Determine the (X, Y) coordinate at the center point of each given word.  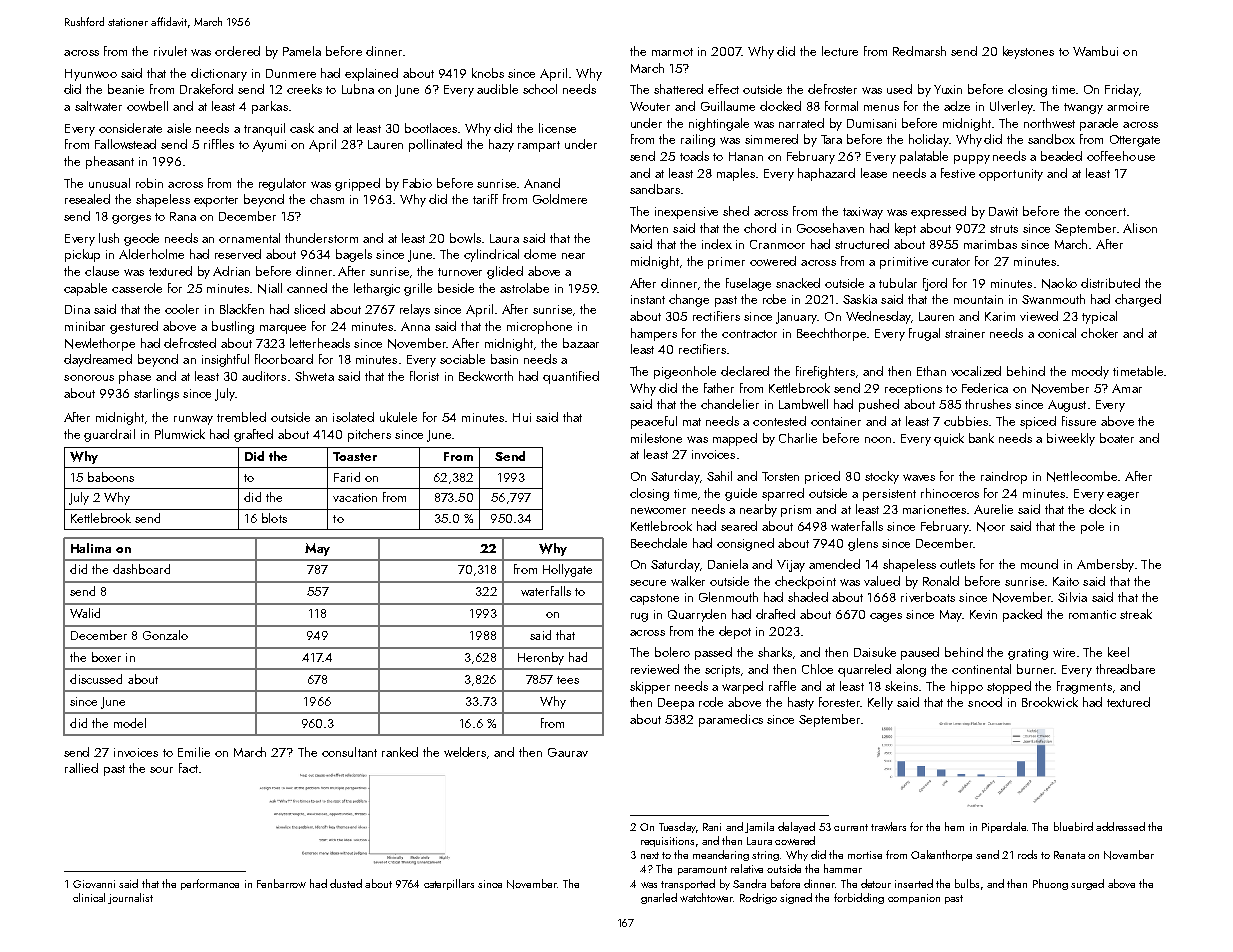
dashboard (141, 569)
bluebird (1073, 826)
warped (742, 687)
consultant (349, 752)
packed (1022, 615)
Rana (183, 216)
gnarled (659, 898)
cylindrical (491, 255)
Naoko (1059, 283)
